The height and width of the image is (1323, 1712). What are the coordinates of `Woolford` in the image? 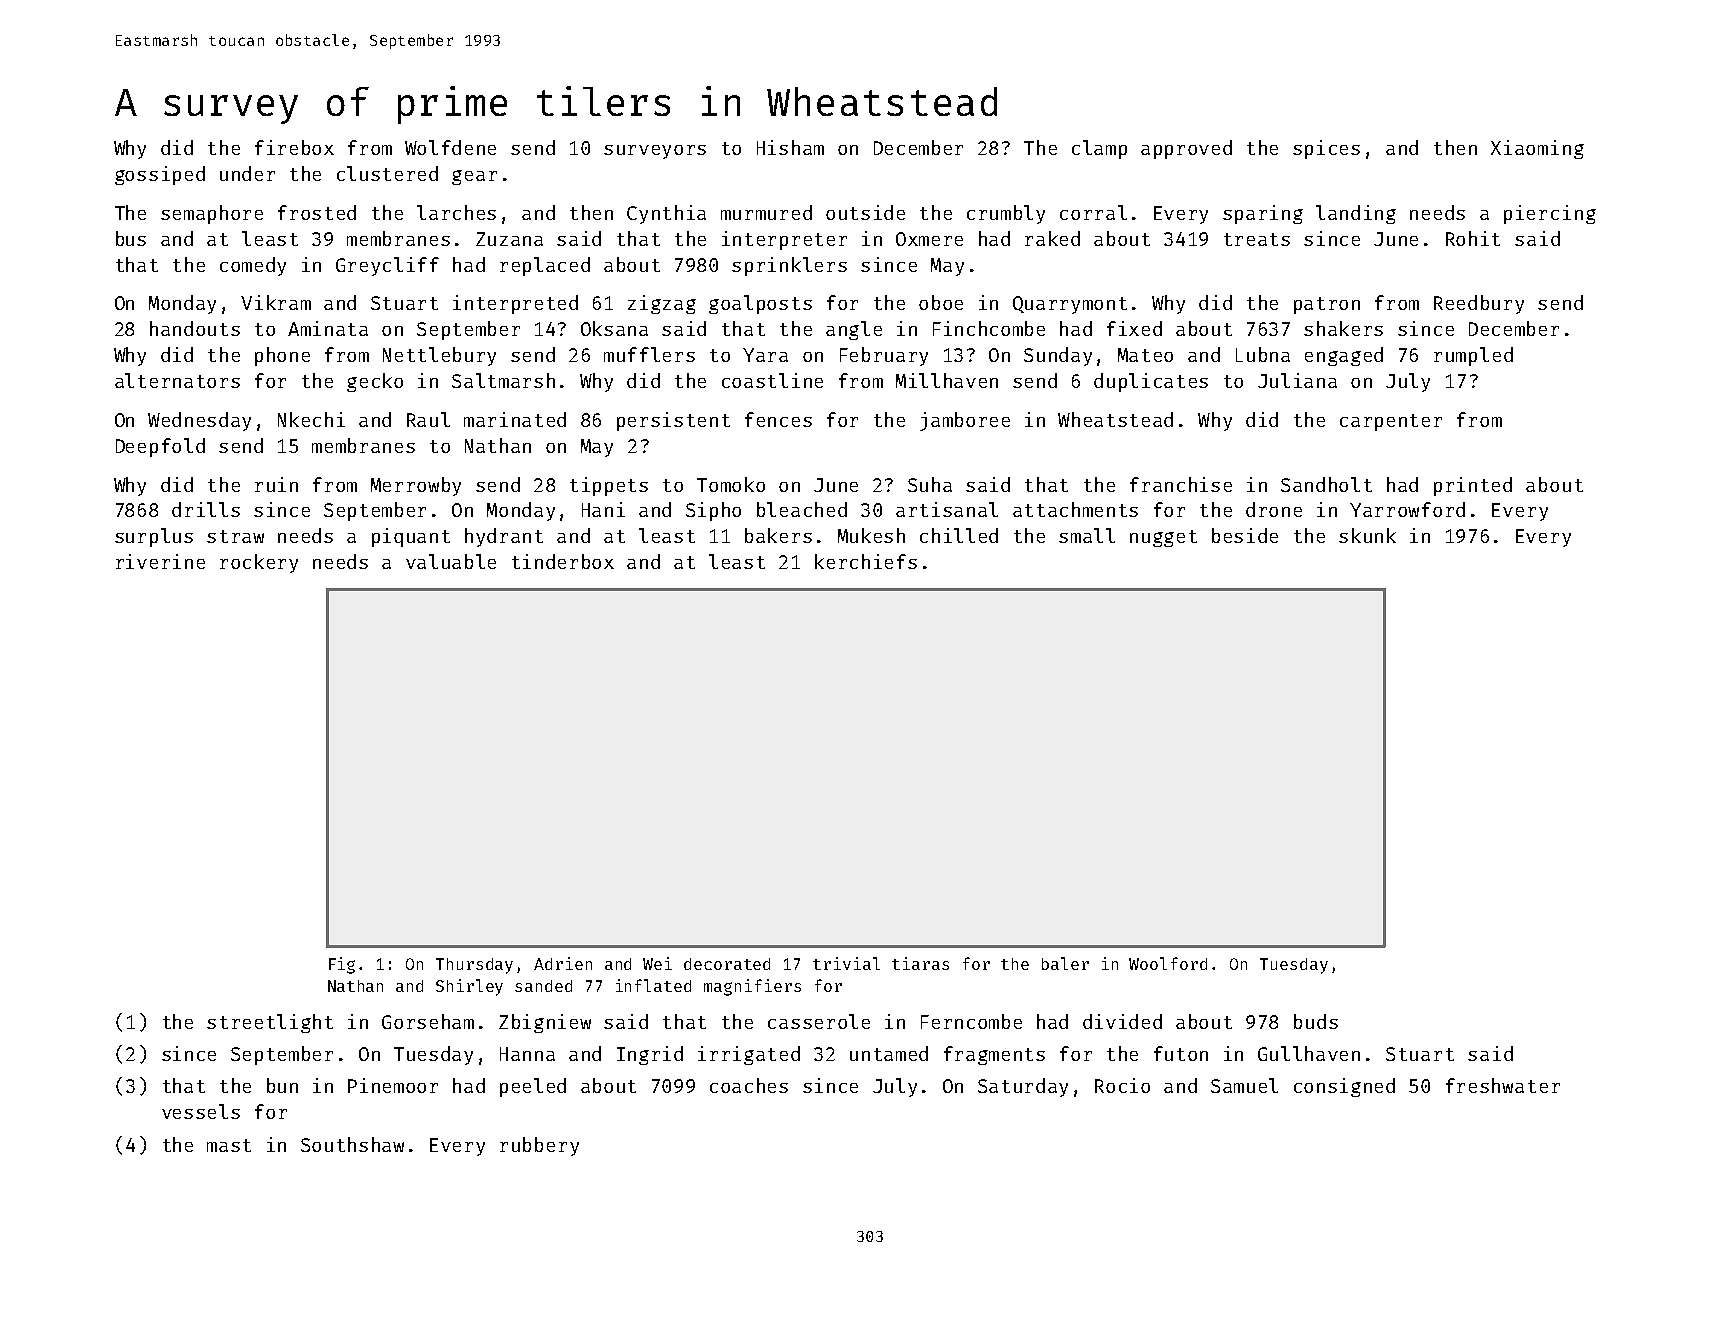 It's located at (1168, 963).
